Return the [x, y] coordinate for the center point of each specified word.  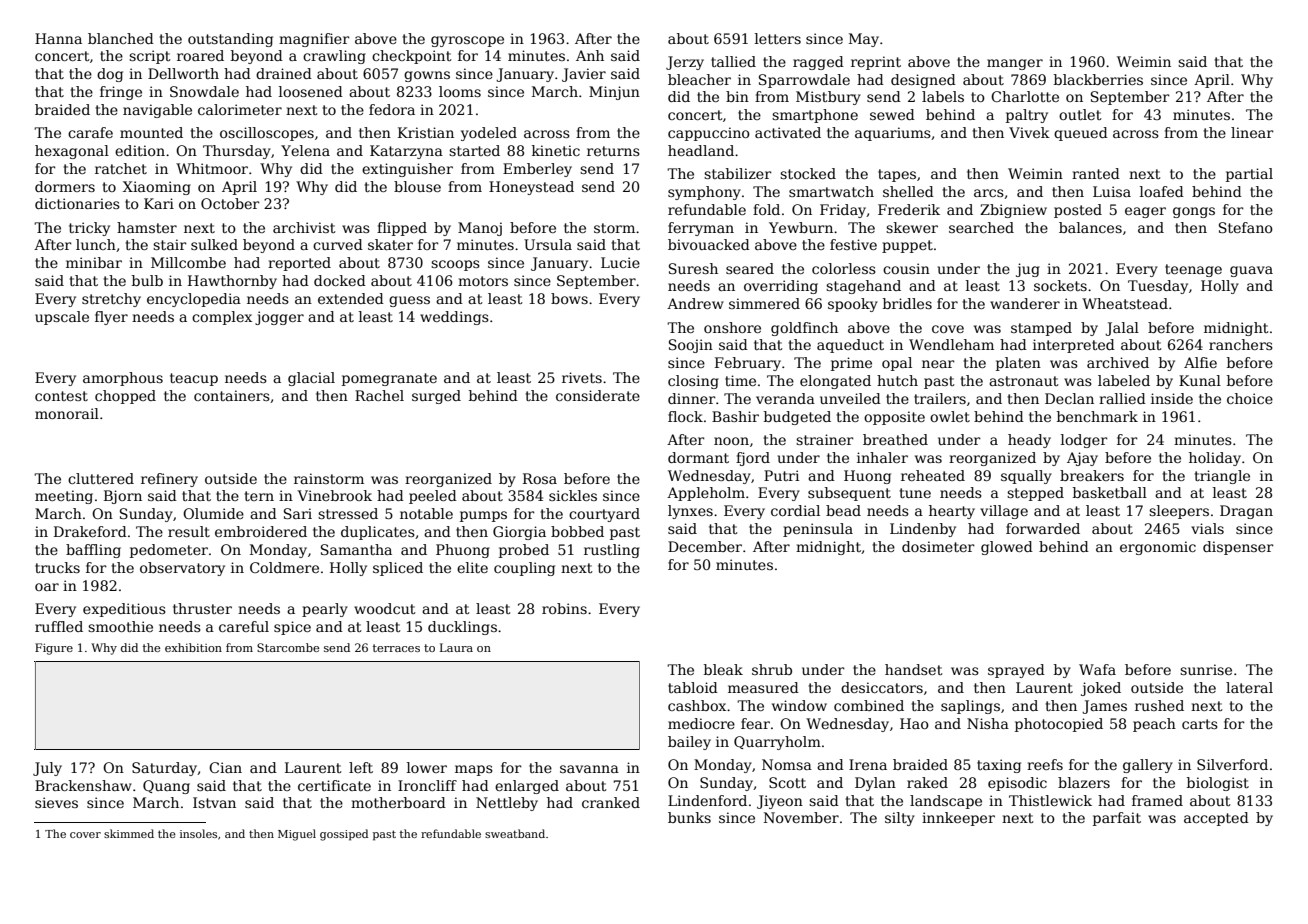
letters [778, 38]
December [705, 546]
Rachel [379, 395]
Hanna [58, 38]
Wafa [1097, 669]
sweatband [515, 833]
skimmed [129, 833]
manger [1015, 64]
